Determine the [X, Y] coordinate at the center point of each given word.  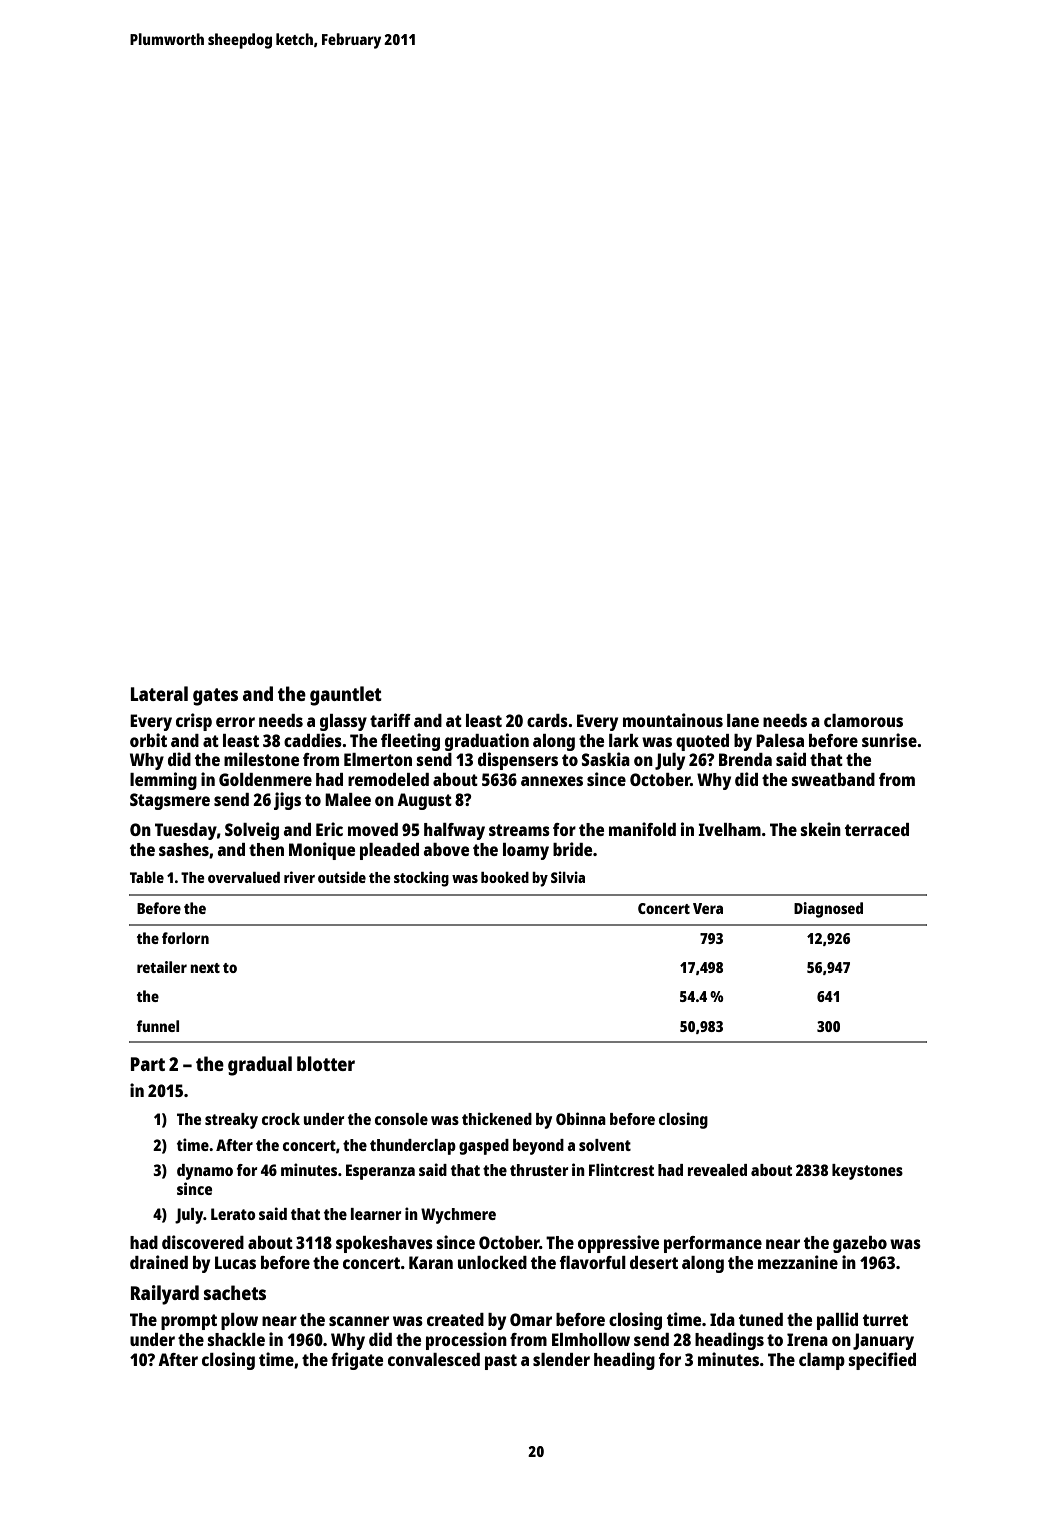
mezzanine [798, 1262]
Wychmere [458, 1216]
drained [159, 1262]
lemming [163, 781]
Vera [708, 908]
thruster [539, 1170]
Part [148, 1064]
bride [572, 849]
